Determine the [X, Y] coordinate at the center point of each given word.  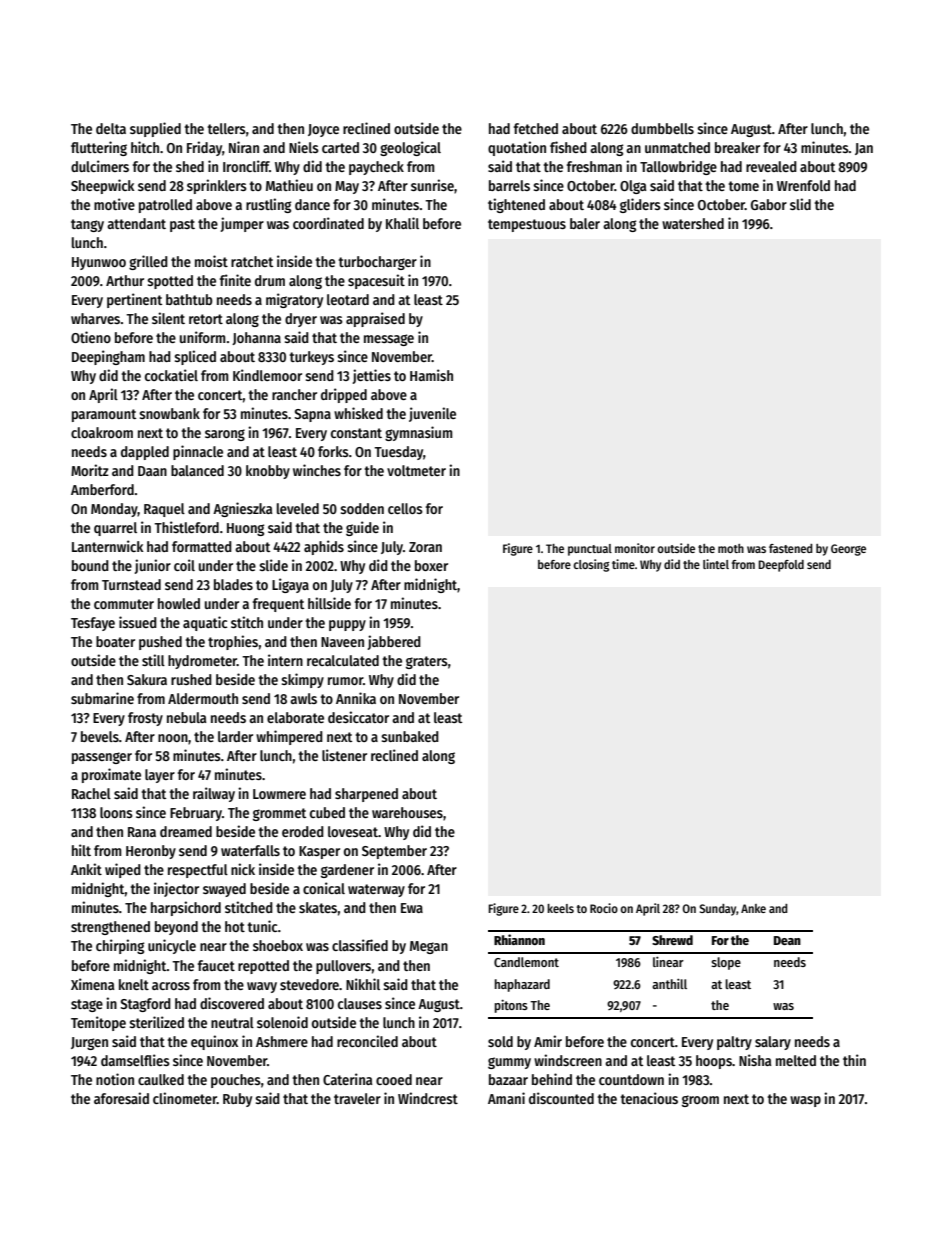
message [389, 340]
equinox [214, 1042]
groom [700, 1101]
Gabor [769, 204]
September [394, 852]
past [182, 225]
